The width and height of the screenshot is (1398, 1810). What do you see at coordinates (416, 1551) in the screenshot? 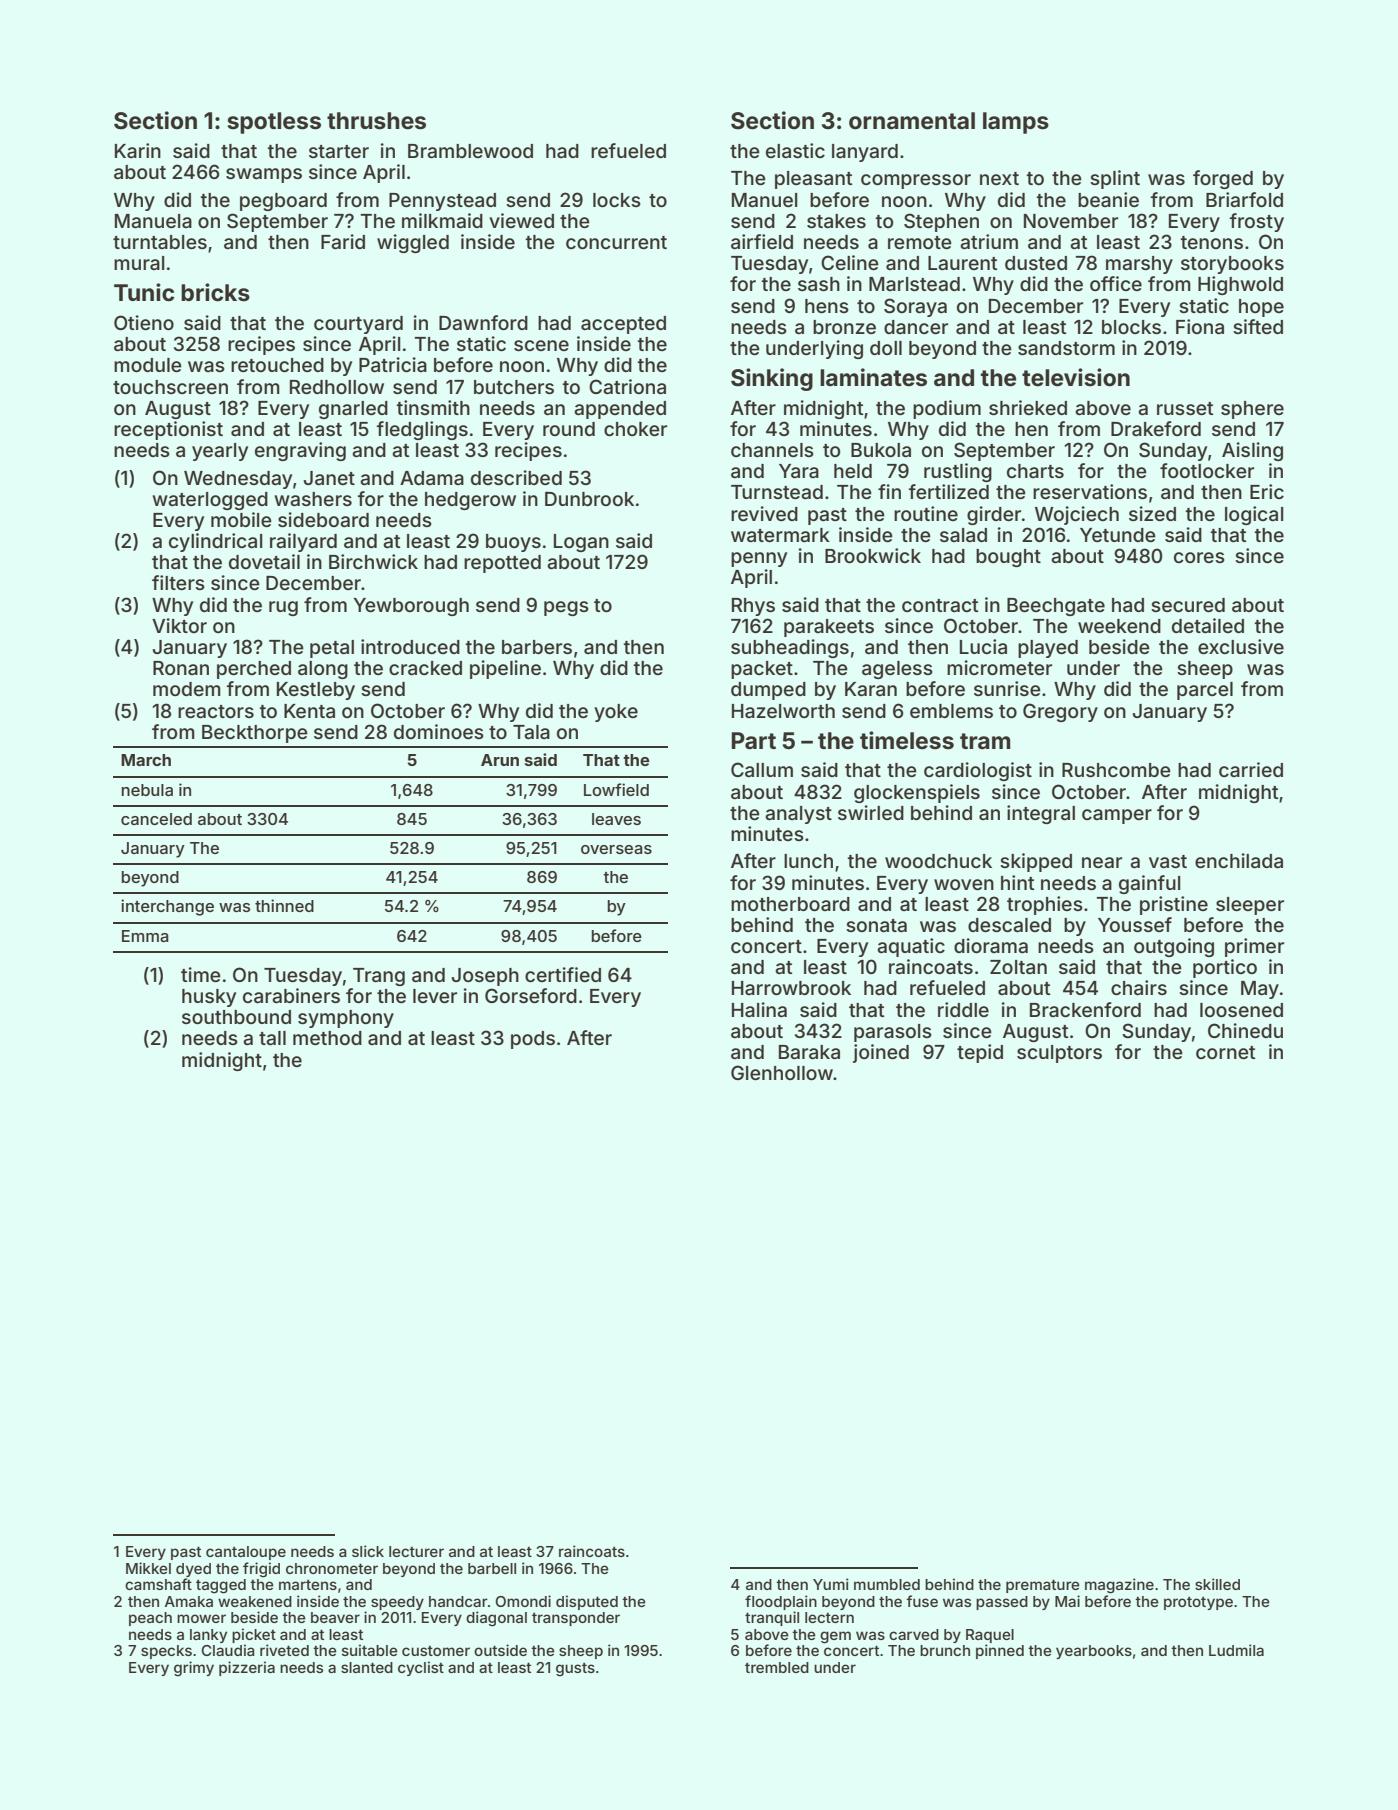
I see `lecturer` at bounding box center [416, 1551].
